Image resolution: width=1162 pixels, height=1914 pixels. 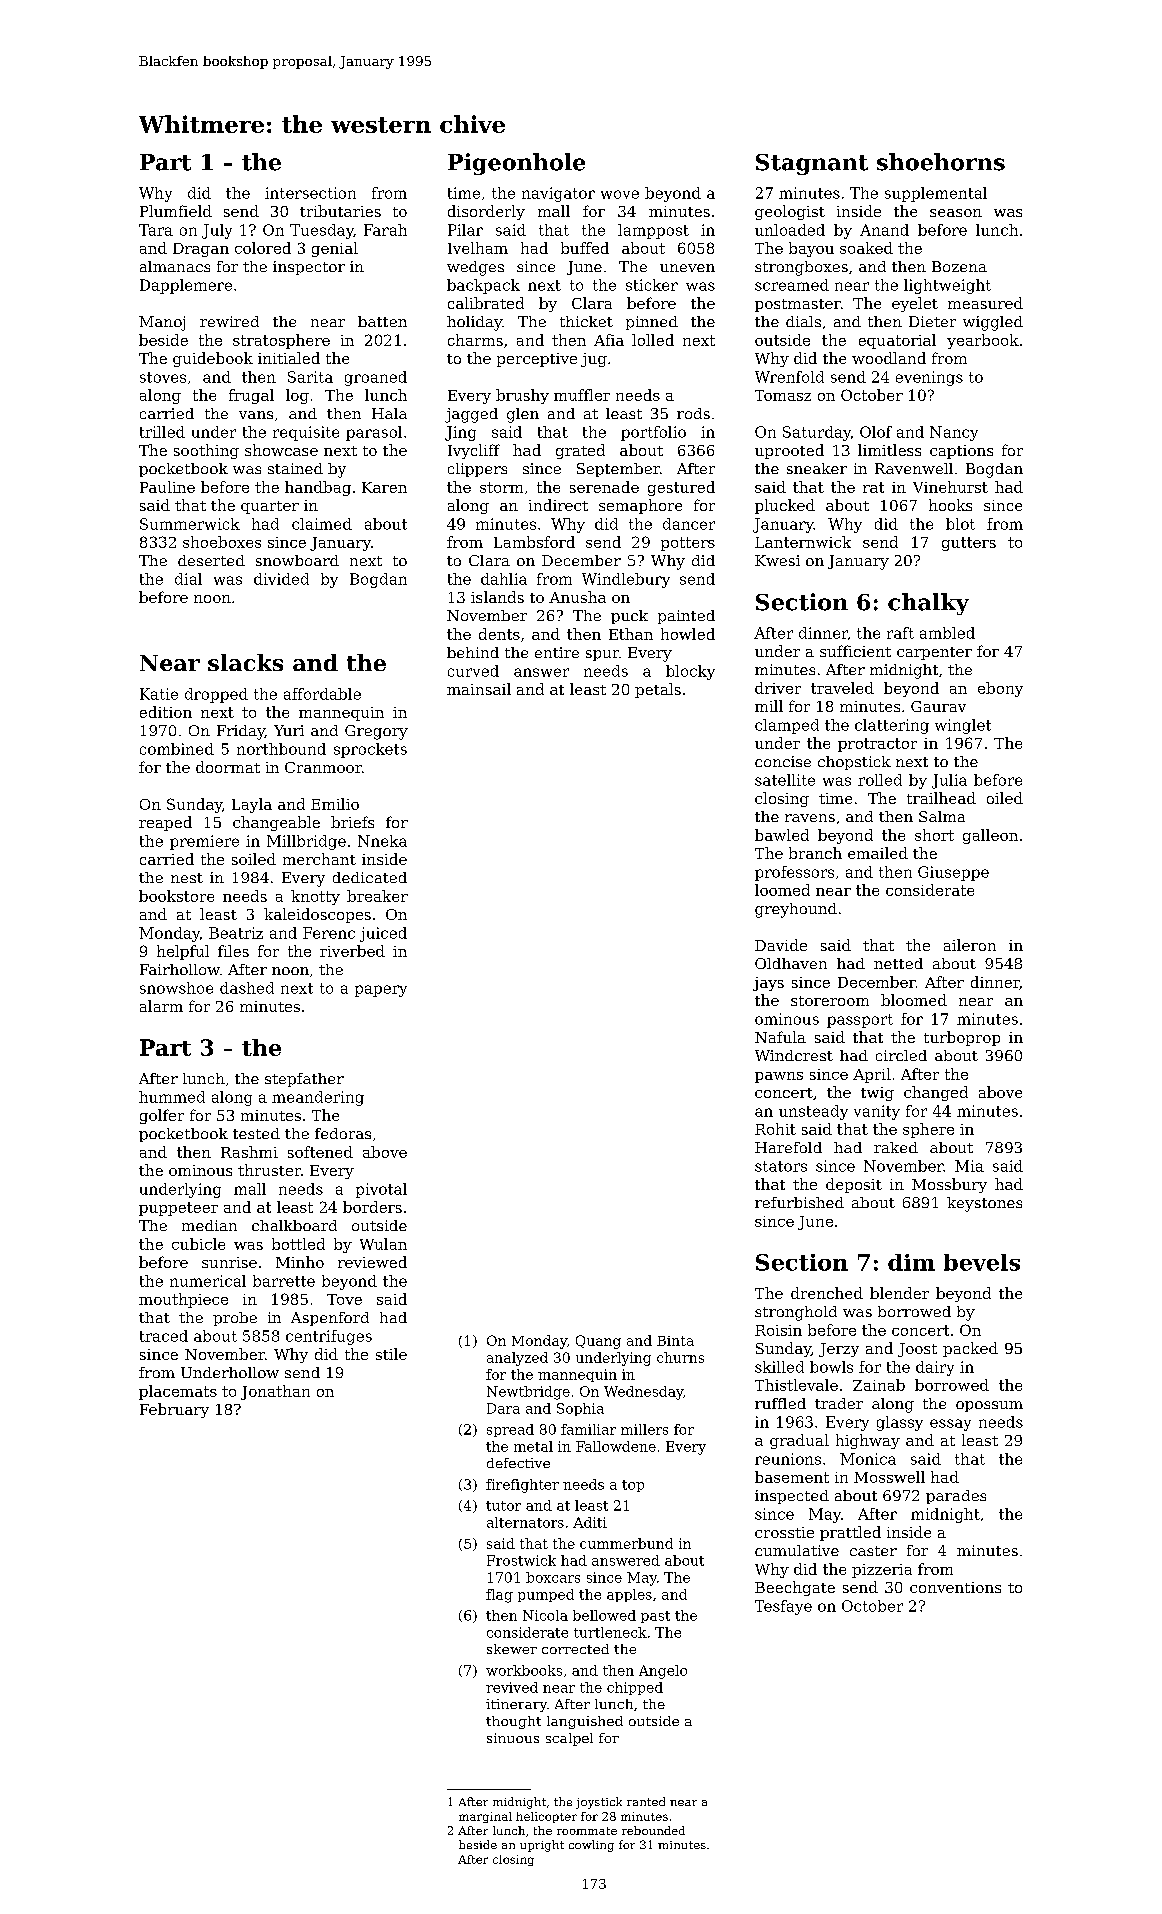 I want to click on Angelo, so click(x=663, y=1672).
